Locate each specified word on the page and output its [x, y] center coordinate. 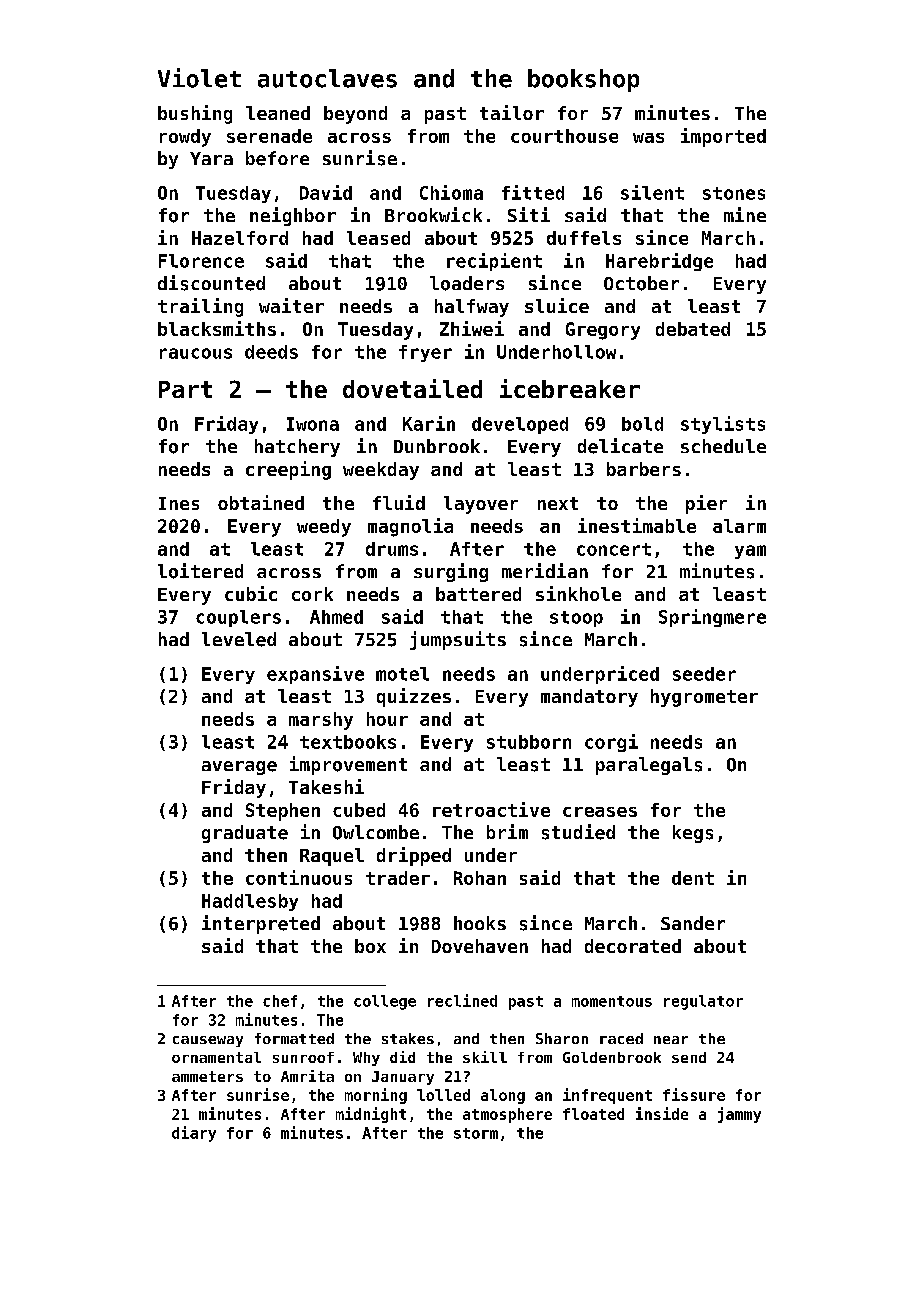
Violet [199, 78]
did [402, 1057]
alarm [739, 526]
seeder [704, 674]
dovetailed [412, 388]
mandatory [589, 698]
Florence [201, 261]
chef [280, 1001]
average [239, 768]
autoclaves [327, 78]
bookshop [583, 80]
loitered [200, 571]
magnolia [410, 527]
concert [614, 549]
